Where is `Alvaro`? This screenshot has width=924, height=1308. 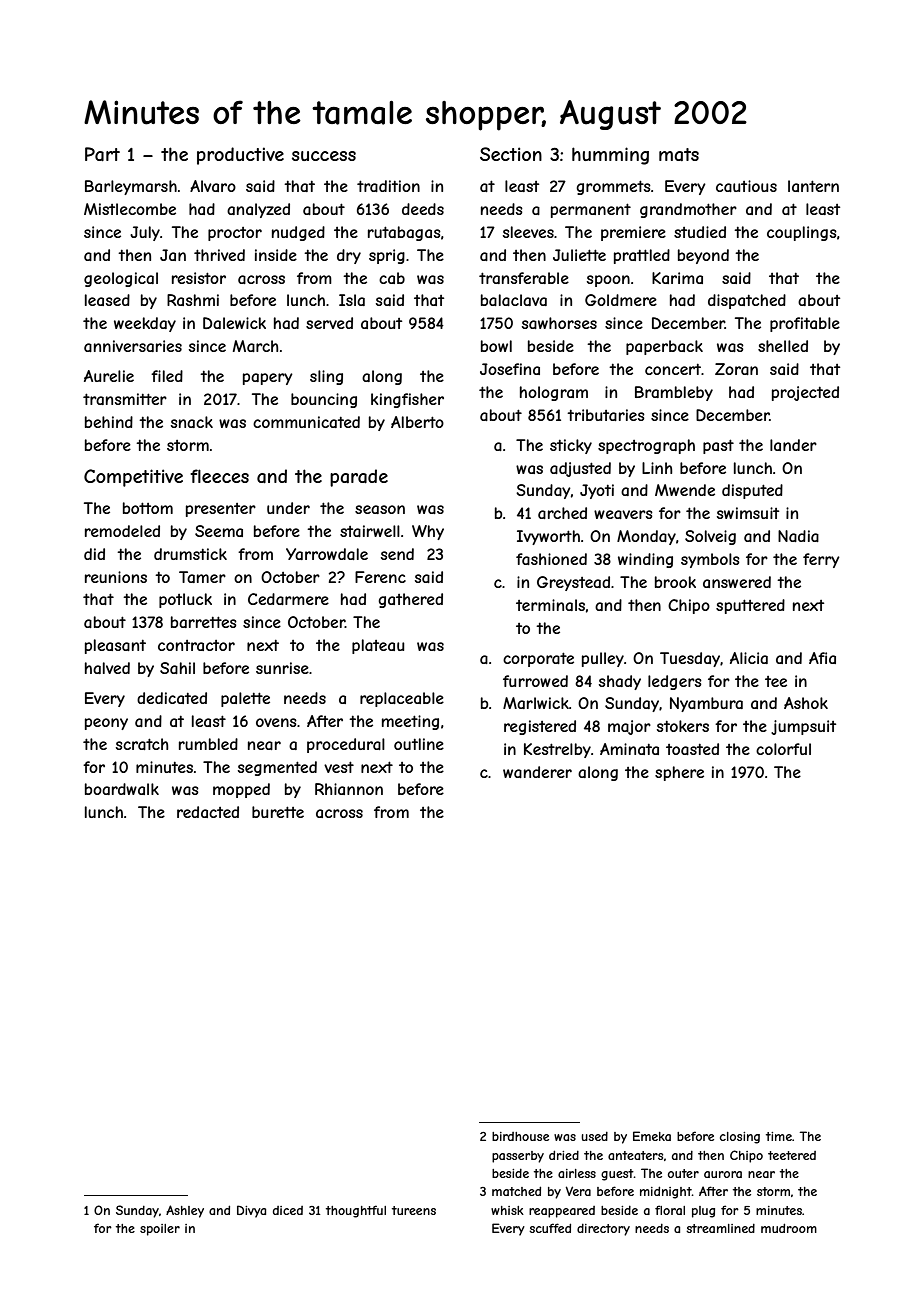 Alvaro is located at coordinates (213, 186).
